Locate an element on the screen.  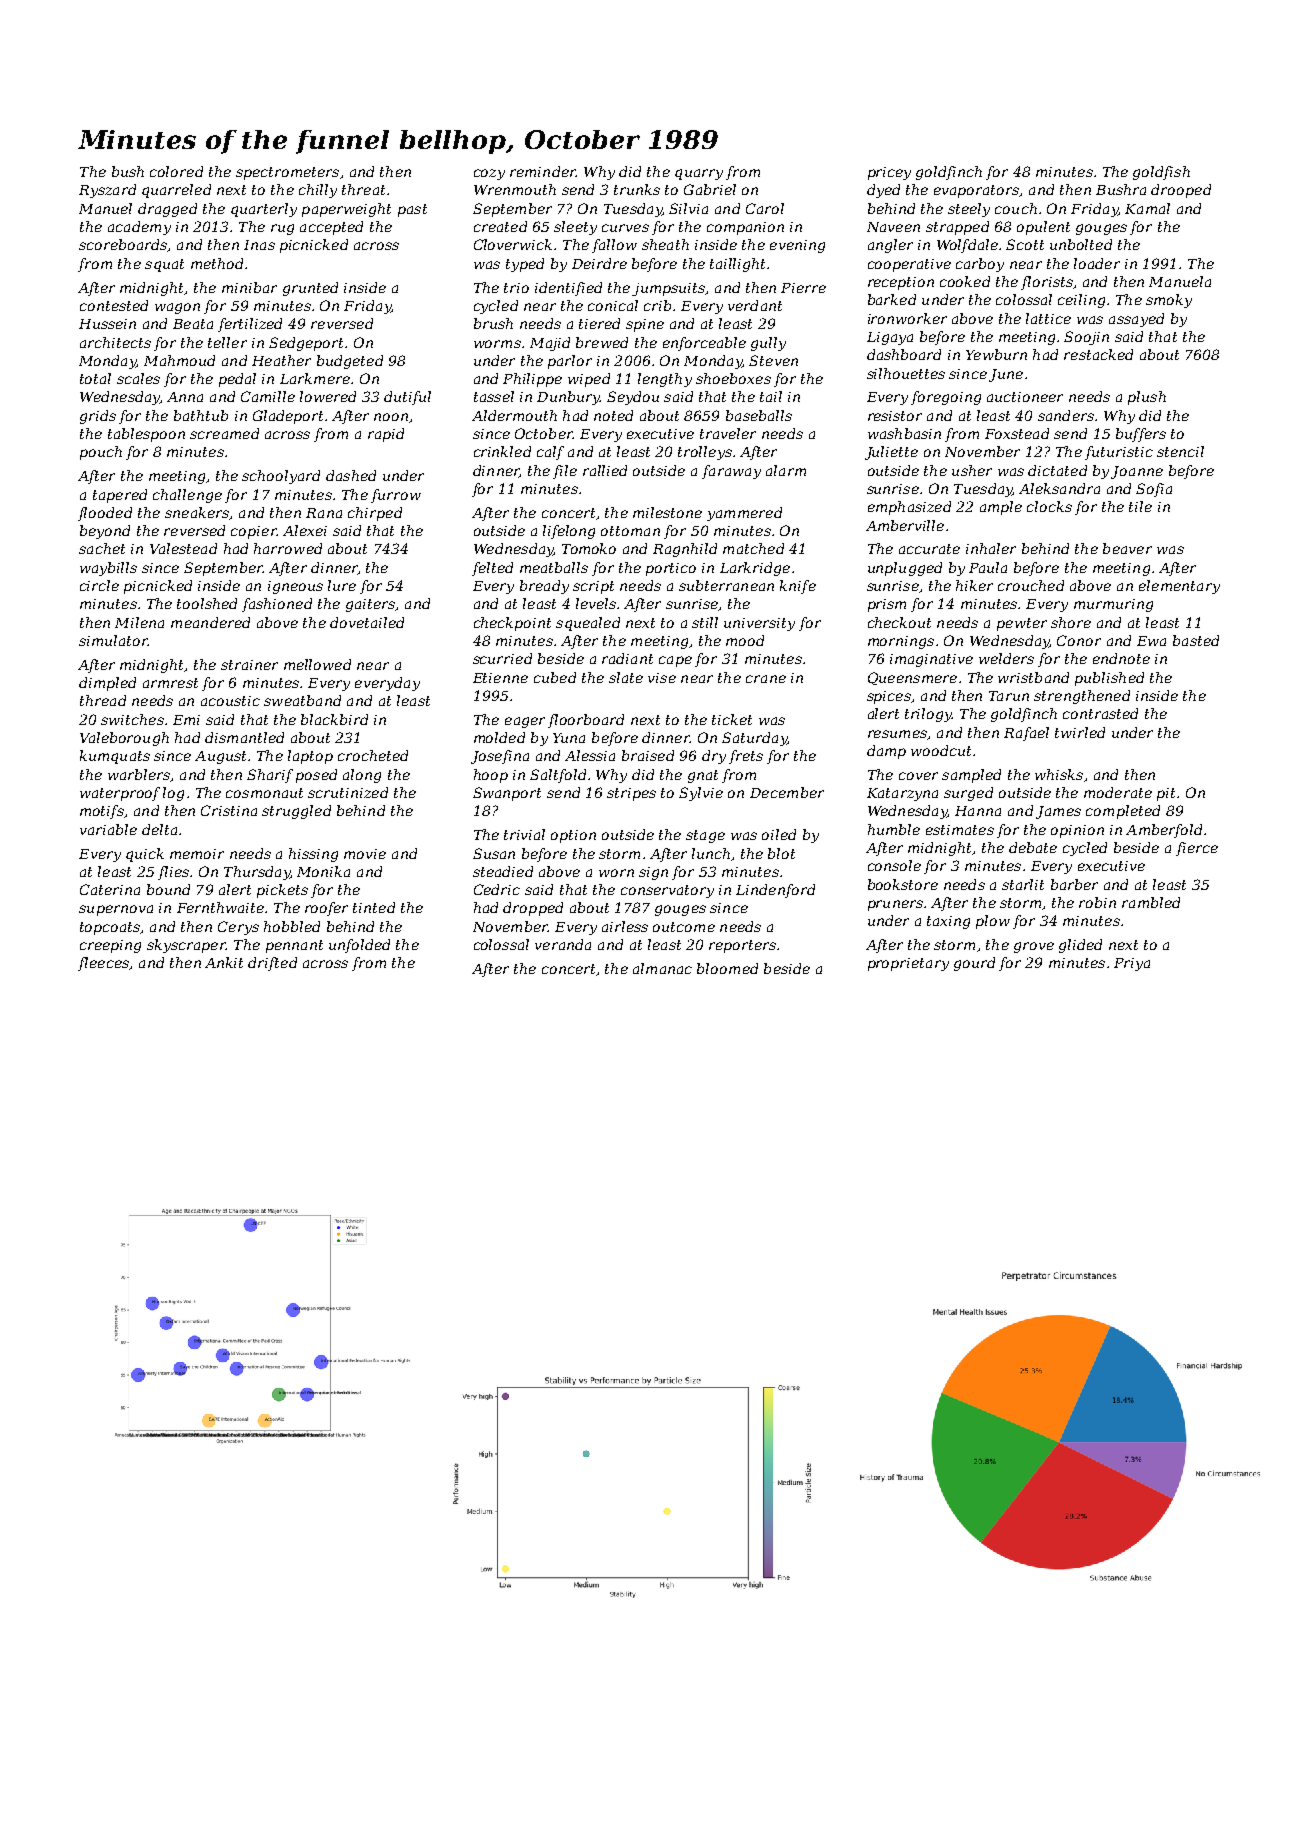
scales is located at coordinates (138, 378).
